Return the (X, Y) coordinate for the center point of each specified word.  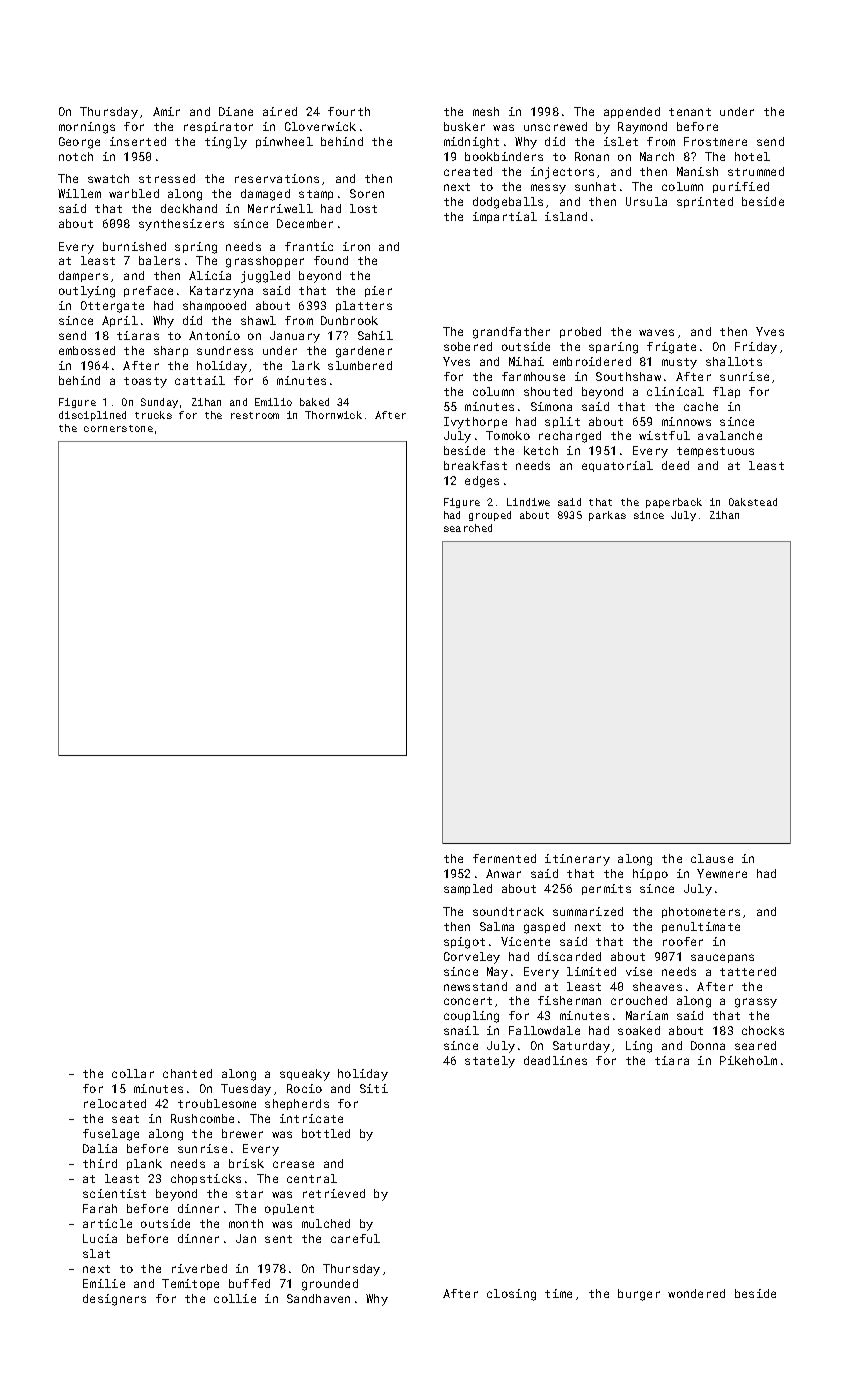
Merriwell (280, 208)
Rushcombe (202, 1118)
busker (464, 126)
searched (468, 528)
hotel (752, 156)
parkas (607, 516)
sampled (468, 889)
